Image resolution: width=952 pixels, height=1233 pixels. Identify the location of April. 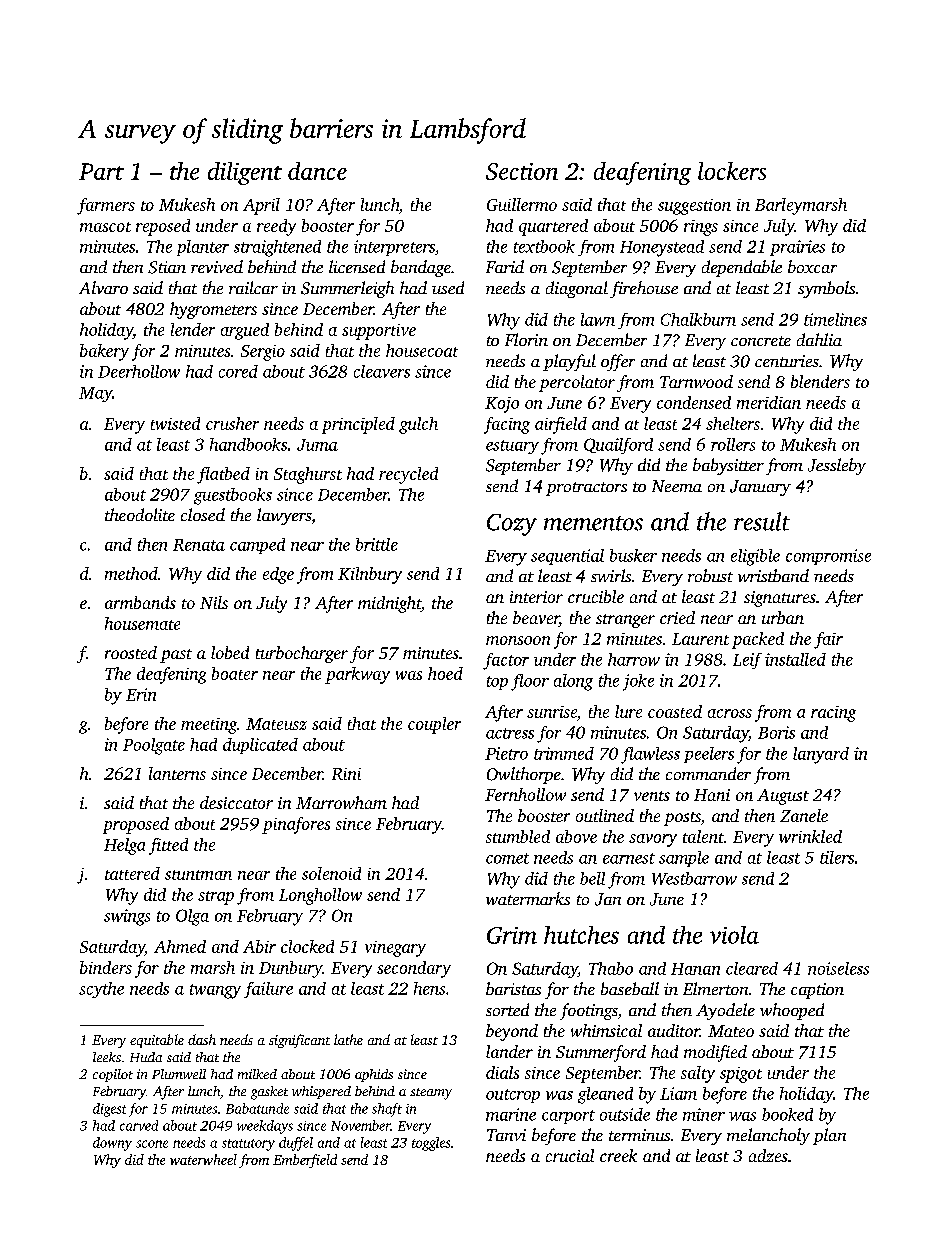
(261, 206).
